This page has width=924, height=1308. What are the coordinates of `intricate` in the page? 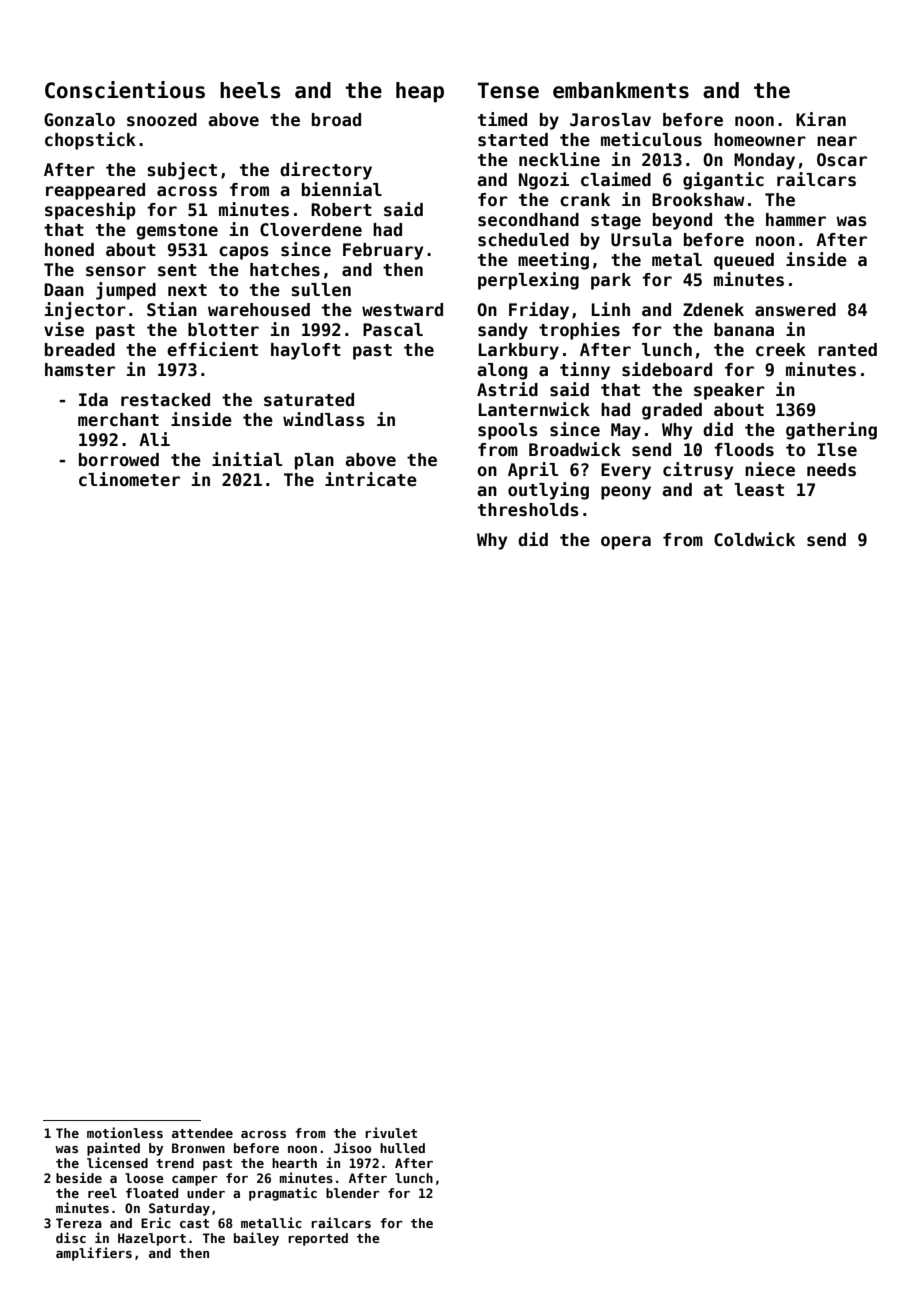 It's located at (371, 479).
